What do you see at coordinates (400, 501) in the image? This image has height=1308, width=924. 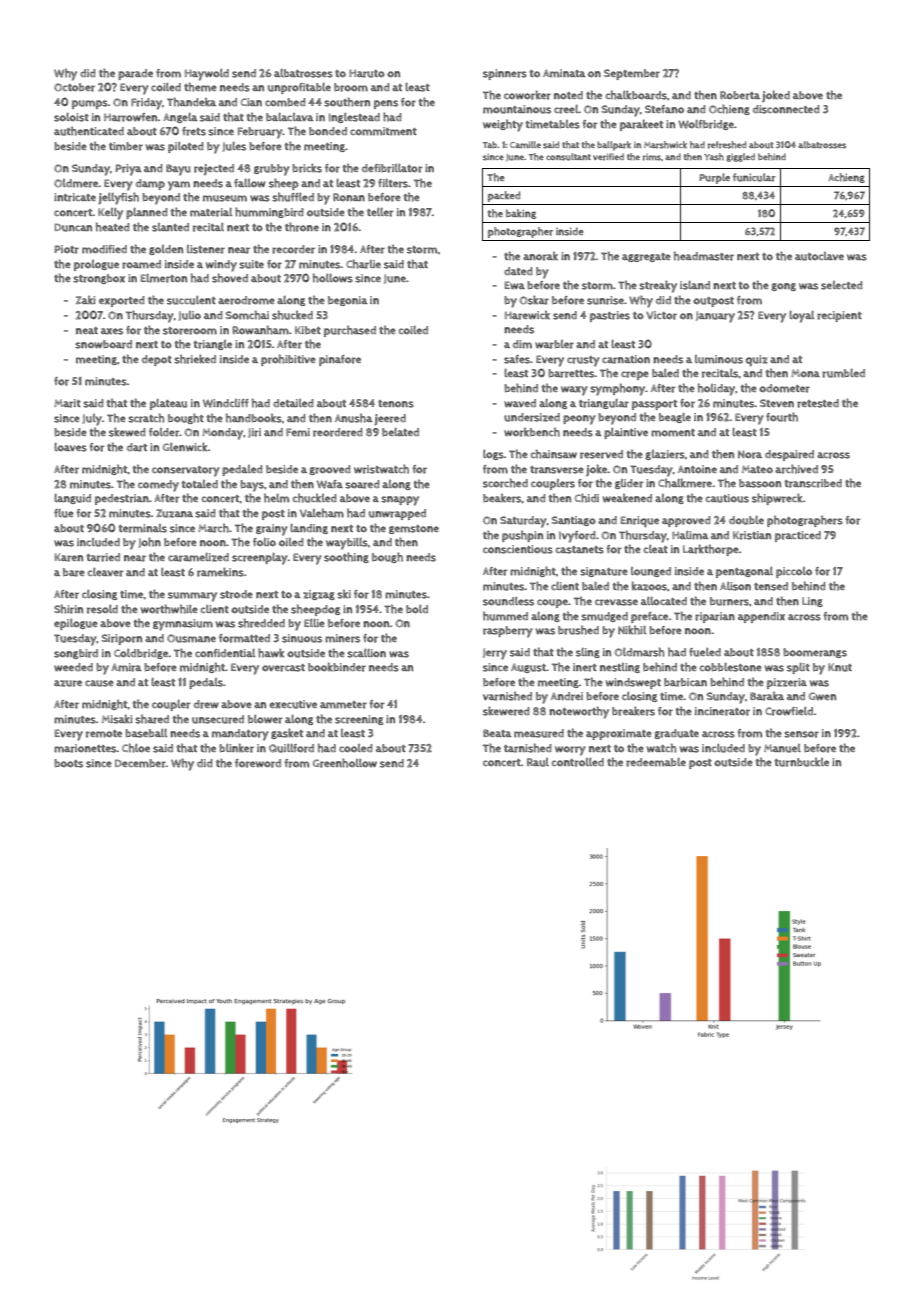 I see `snappy` at bounding box center [400, 501].
